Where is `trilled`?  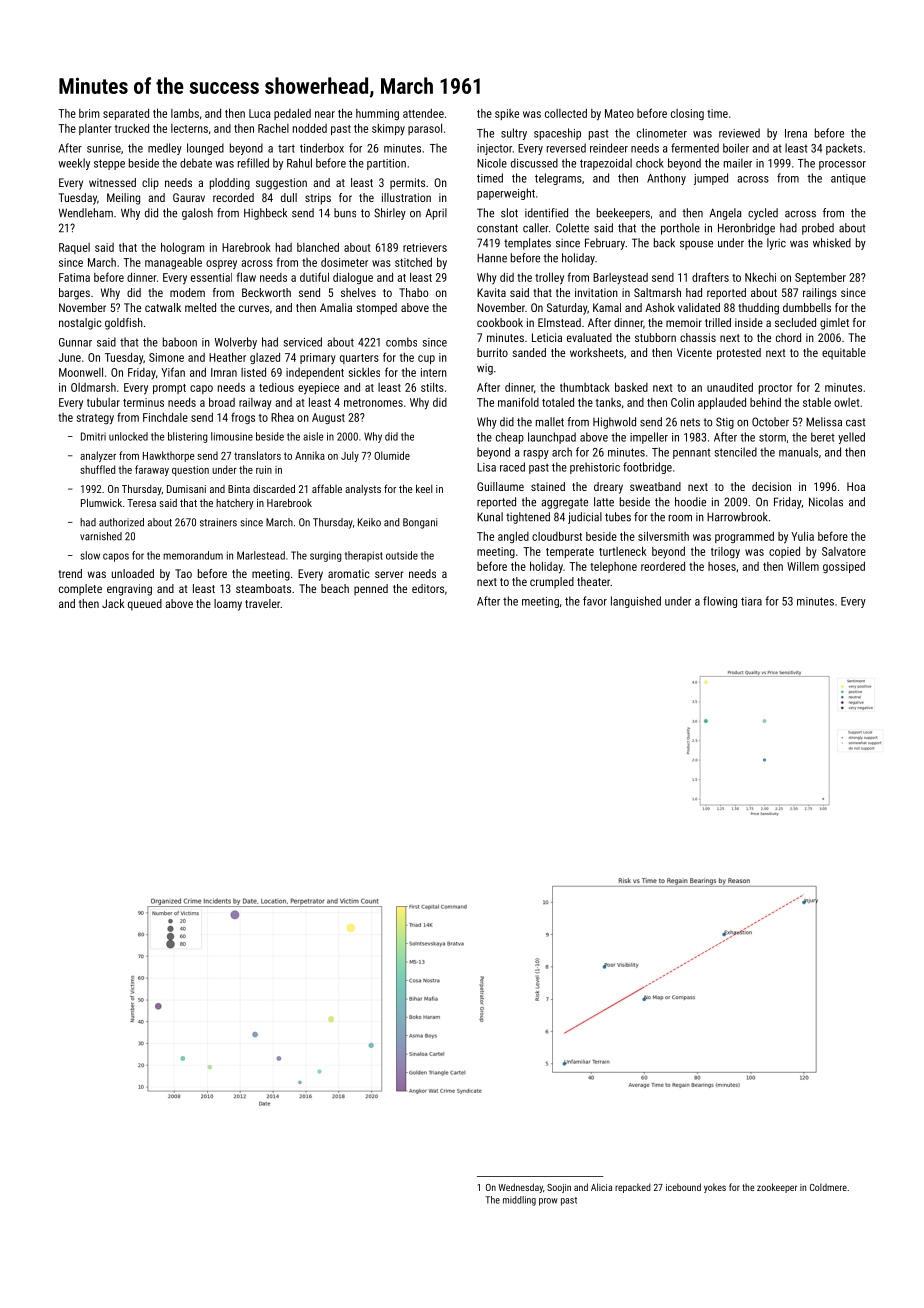 trilled is located at coordinates (718, 322).
